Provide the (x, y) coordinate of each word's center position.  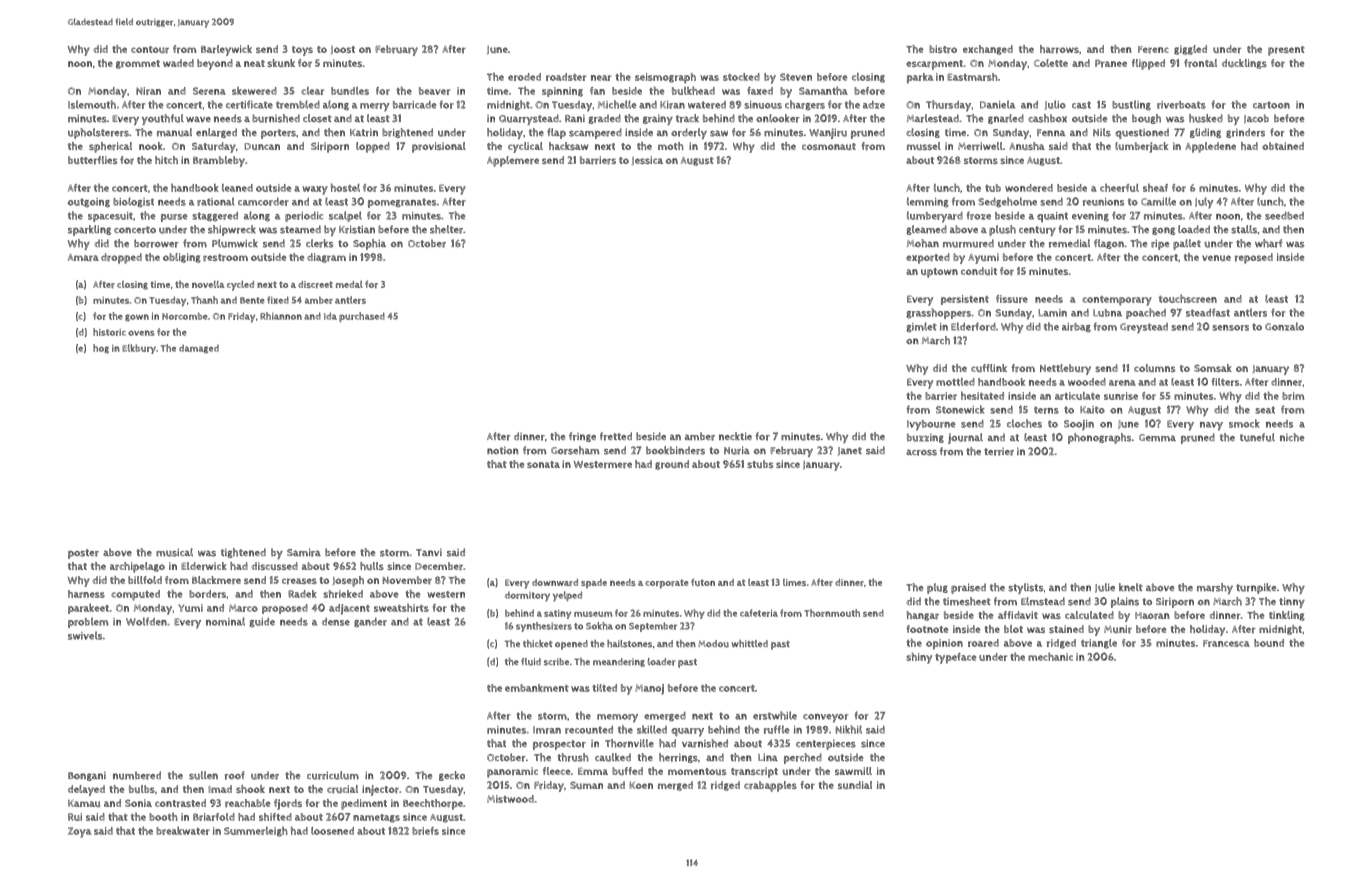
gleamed (926, 230)
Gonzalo (1284, 326)
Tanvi (429, 552)
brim (1293, 396)
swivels (85, 635)
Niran (148, 91)
